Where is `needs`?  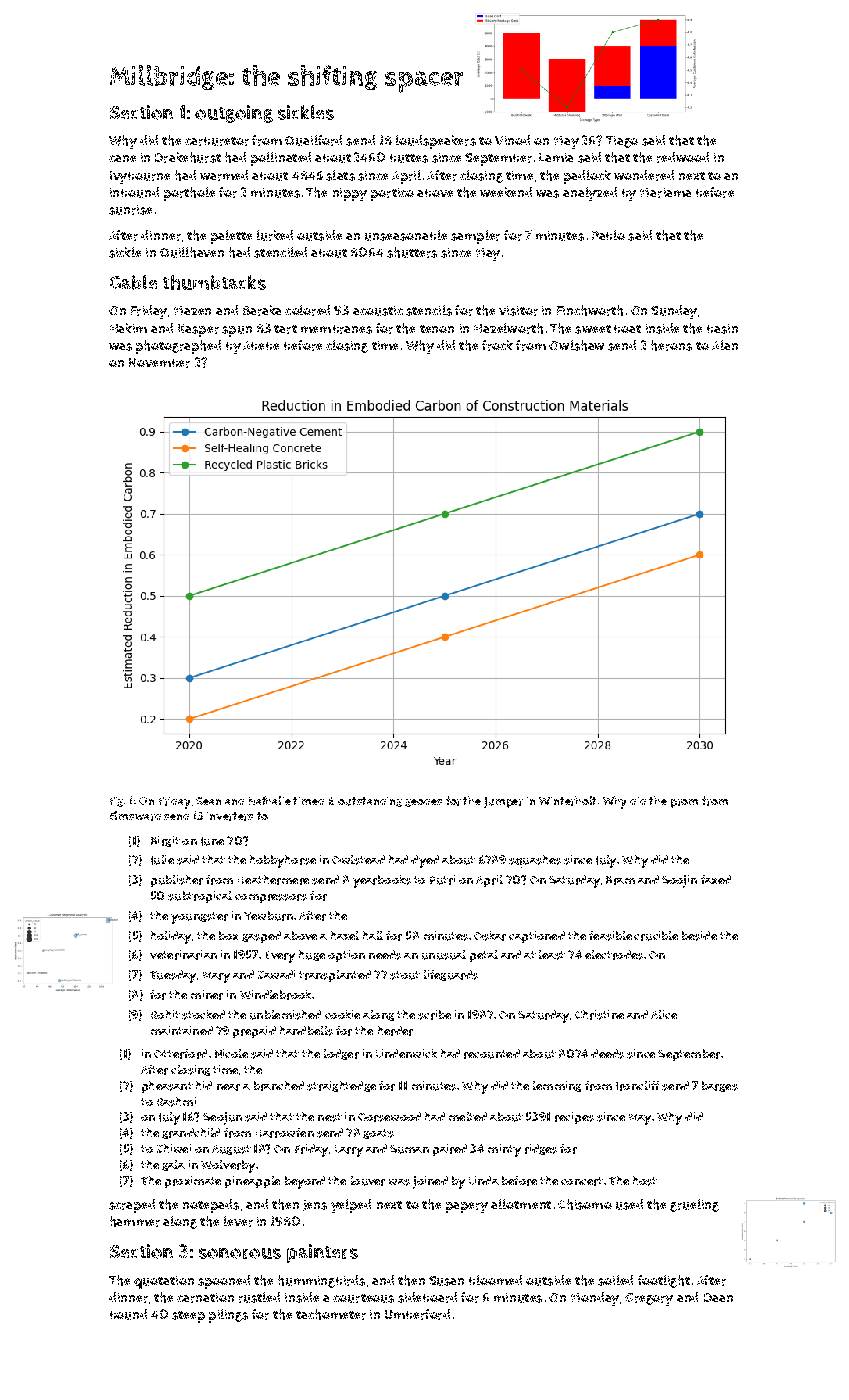 needs is located at coordinates (385, 955).
